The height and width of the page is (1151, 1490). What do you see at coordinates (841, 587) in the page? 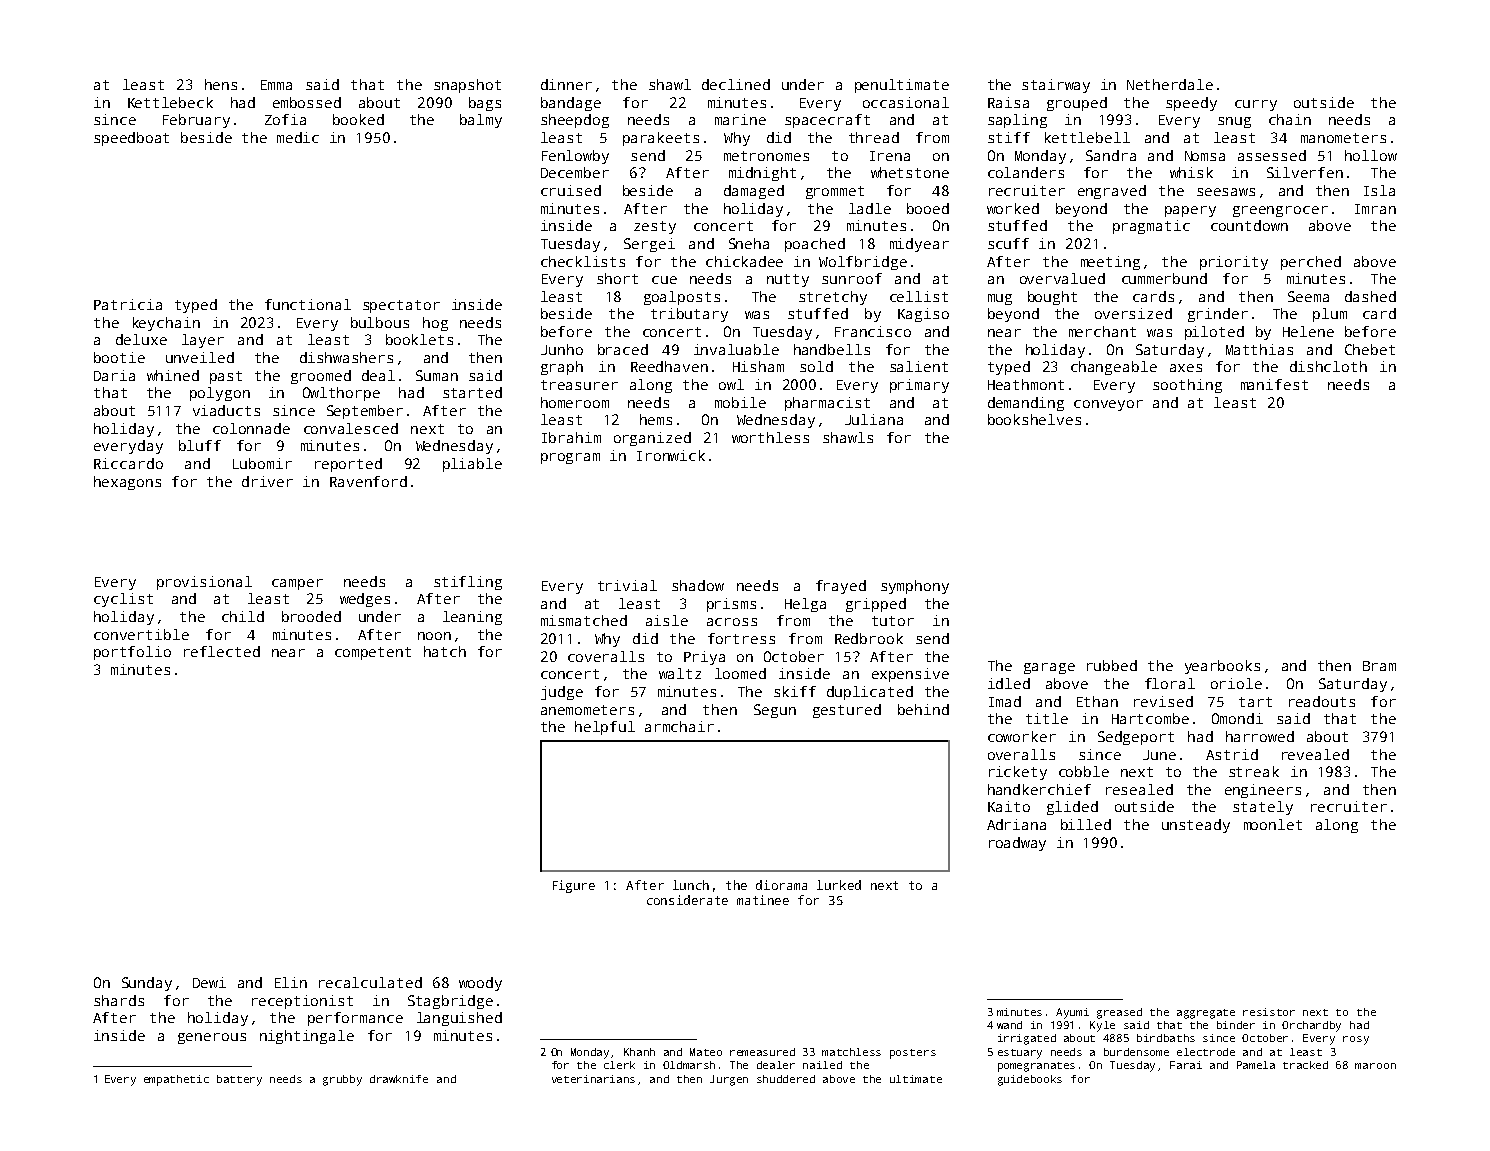
I see `frayed` at bounding box center [841, 587].
